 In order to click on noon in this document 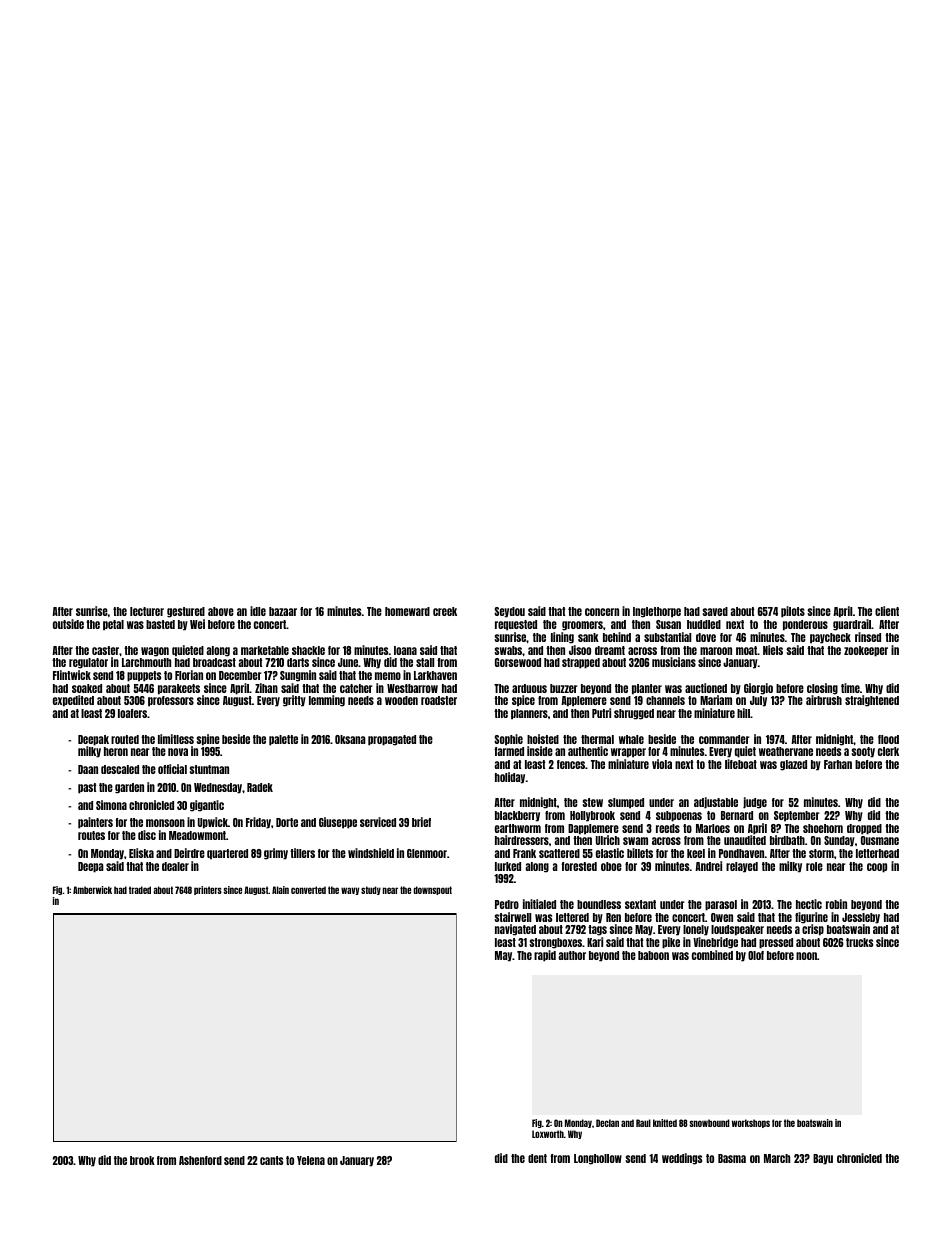, I will do `click(806, 956)`.
